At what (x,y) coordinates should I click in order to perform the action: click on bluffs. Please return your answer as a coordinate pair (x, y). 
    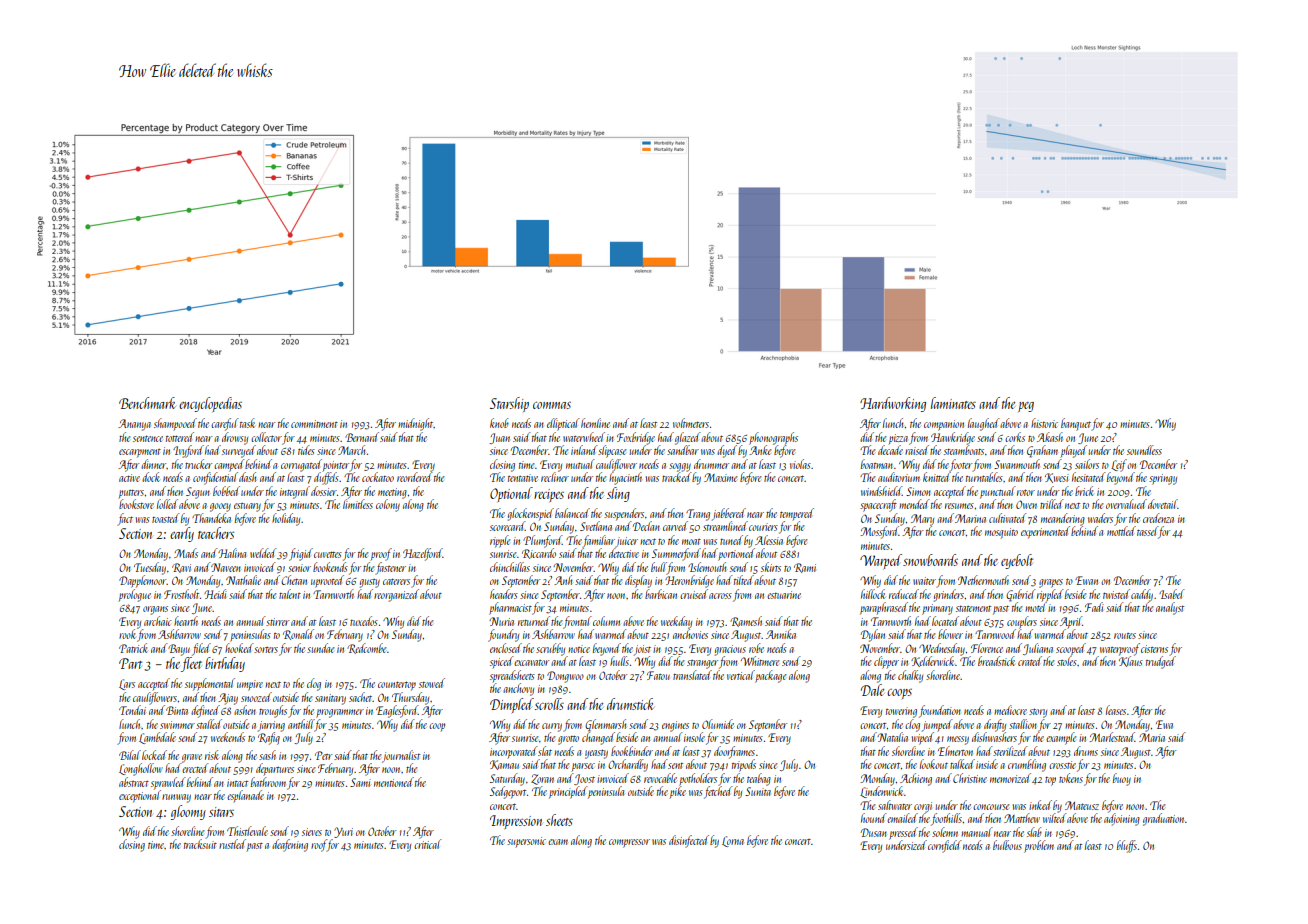
    Looking at the image, I should click on (1127, 846).
